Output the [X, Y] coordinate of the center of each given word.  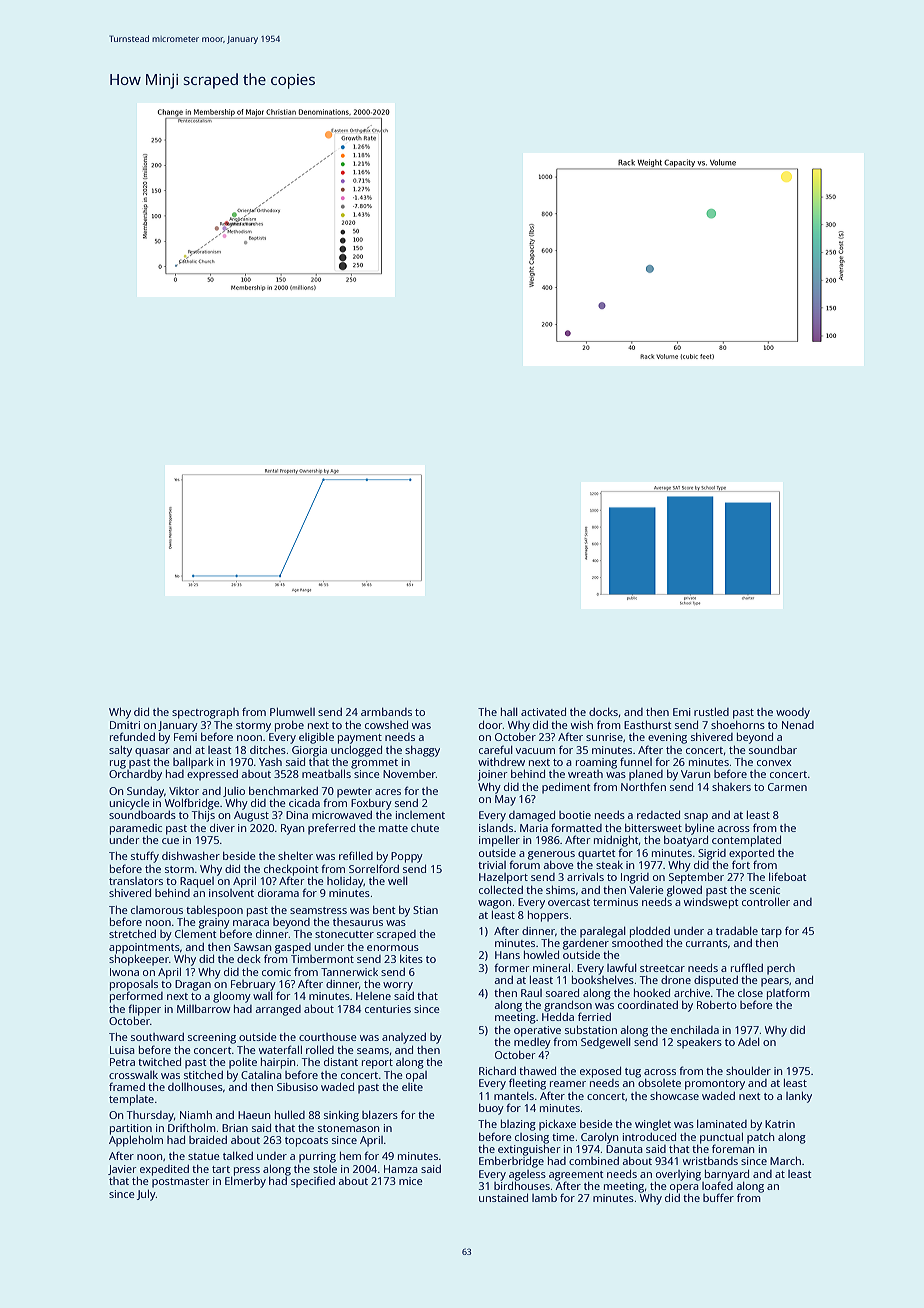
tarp [771, 933]
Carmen [787, 787]
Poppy [407, 857]
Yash [270, 762]
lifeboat [788, 876]
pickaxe [557, 1125]
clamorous [157, 910]
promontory [715, 1085]
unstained [503, 1197]
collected [501, 890]
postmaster [181, 1183]
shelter [295, 856]
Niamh [196, 1115]
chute [425, 828]
